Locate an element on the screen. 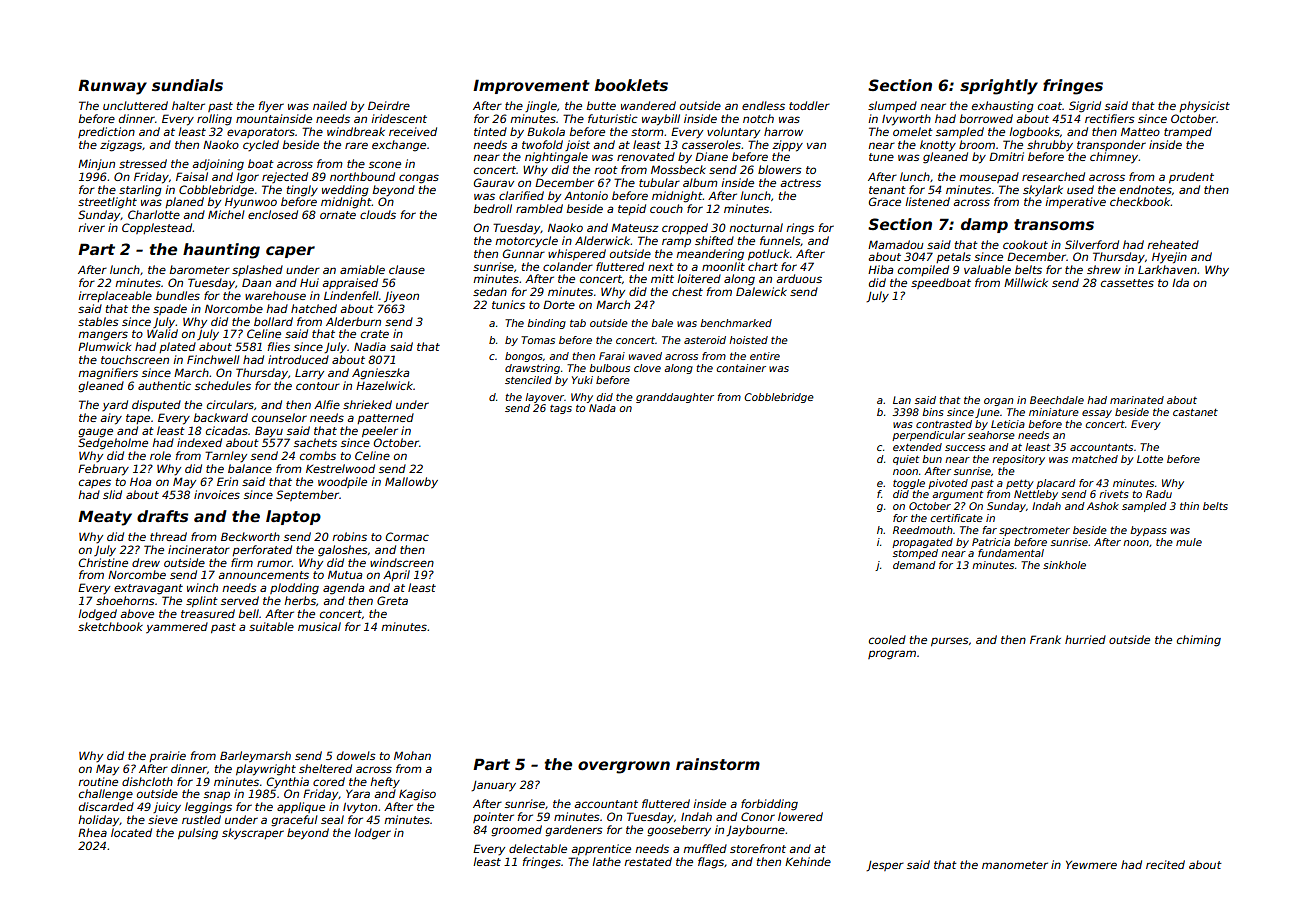  thin is located at coordinates (1189, 506).
